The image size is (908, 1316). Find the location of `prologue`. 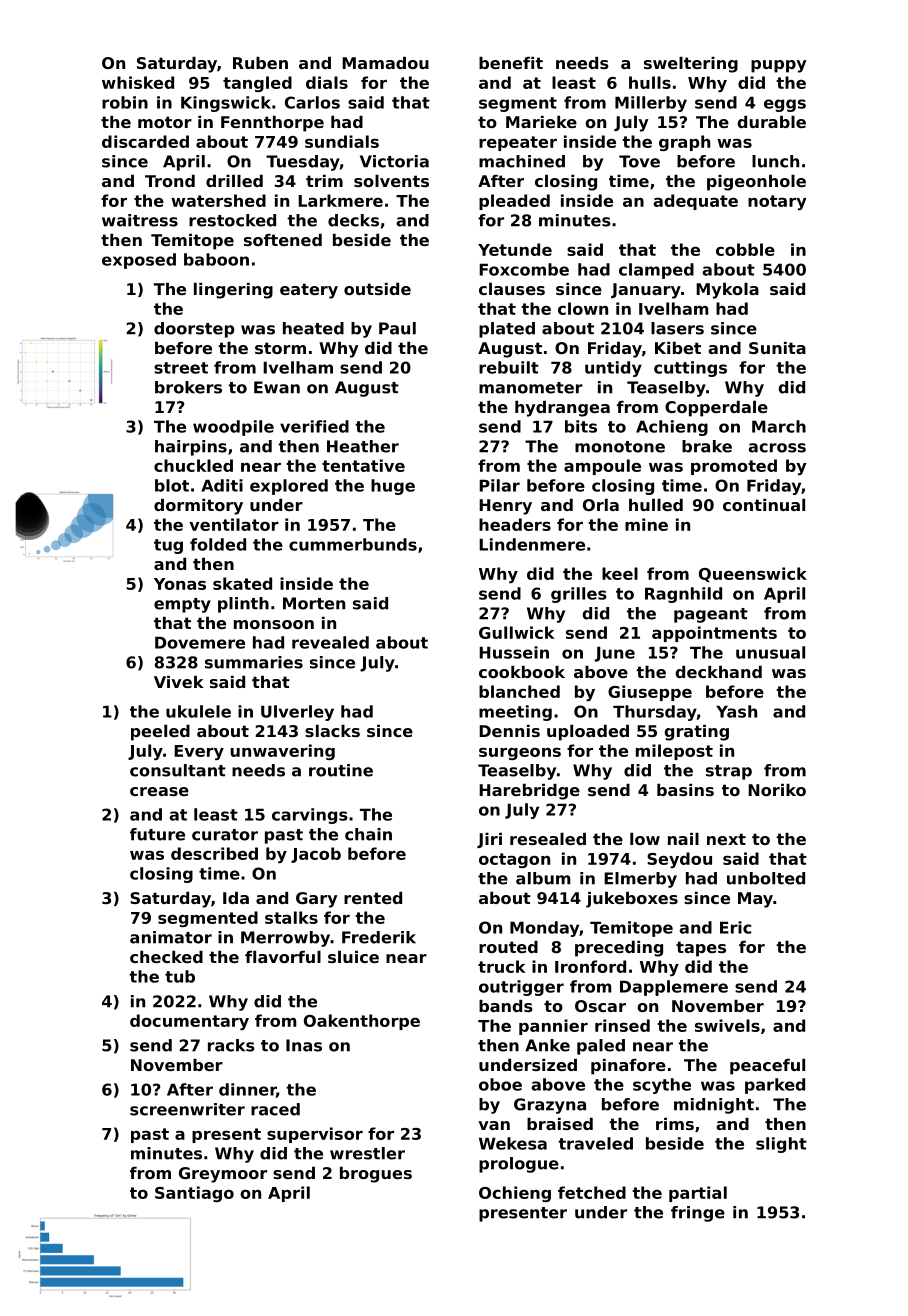

prologue is located at coordinates (519, 1165).
